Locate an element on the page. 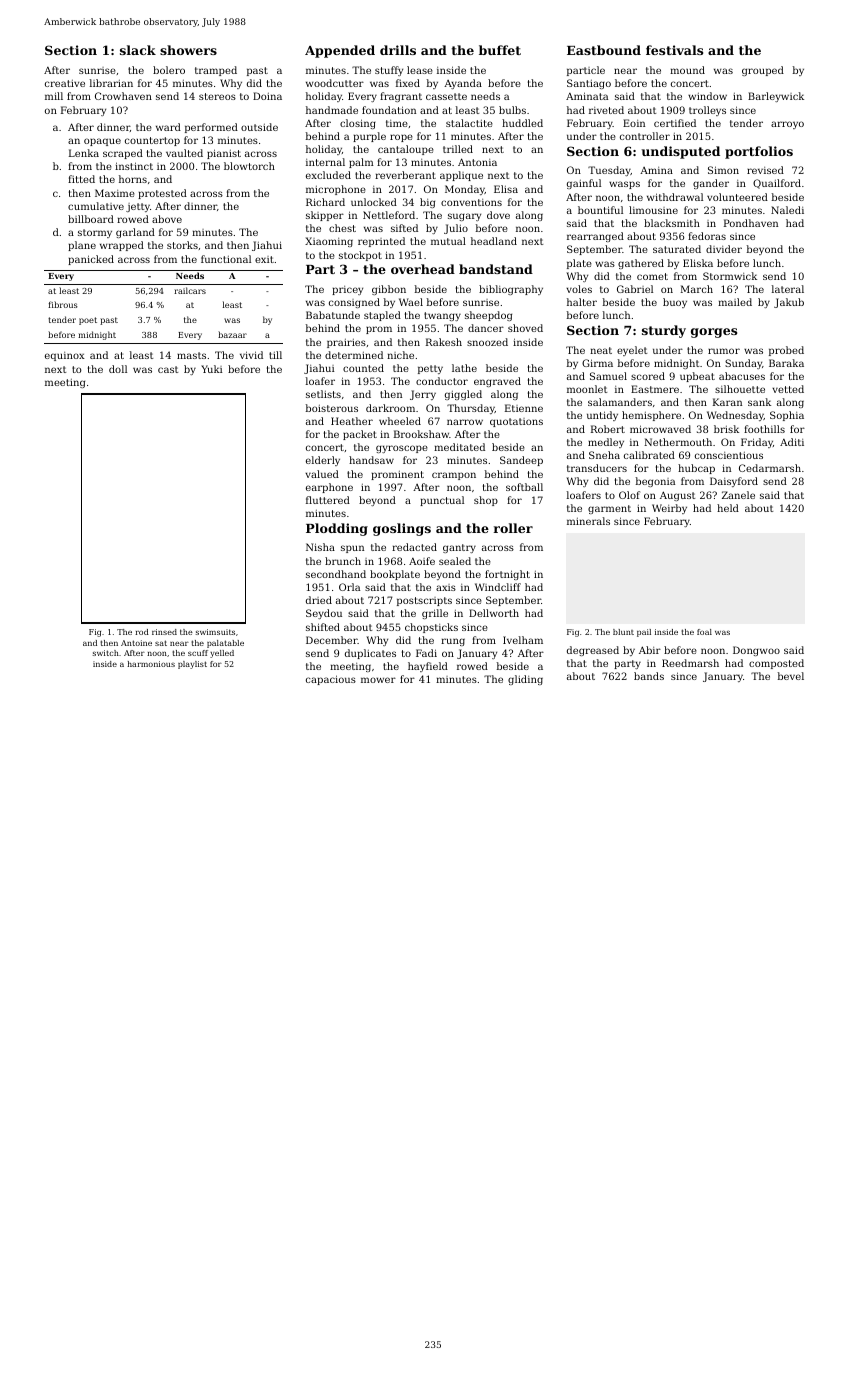 Image resolution: width=849 pixels, height=1400 pixels. plane is located at coordinates (82, 246).
